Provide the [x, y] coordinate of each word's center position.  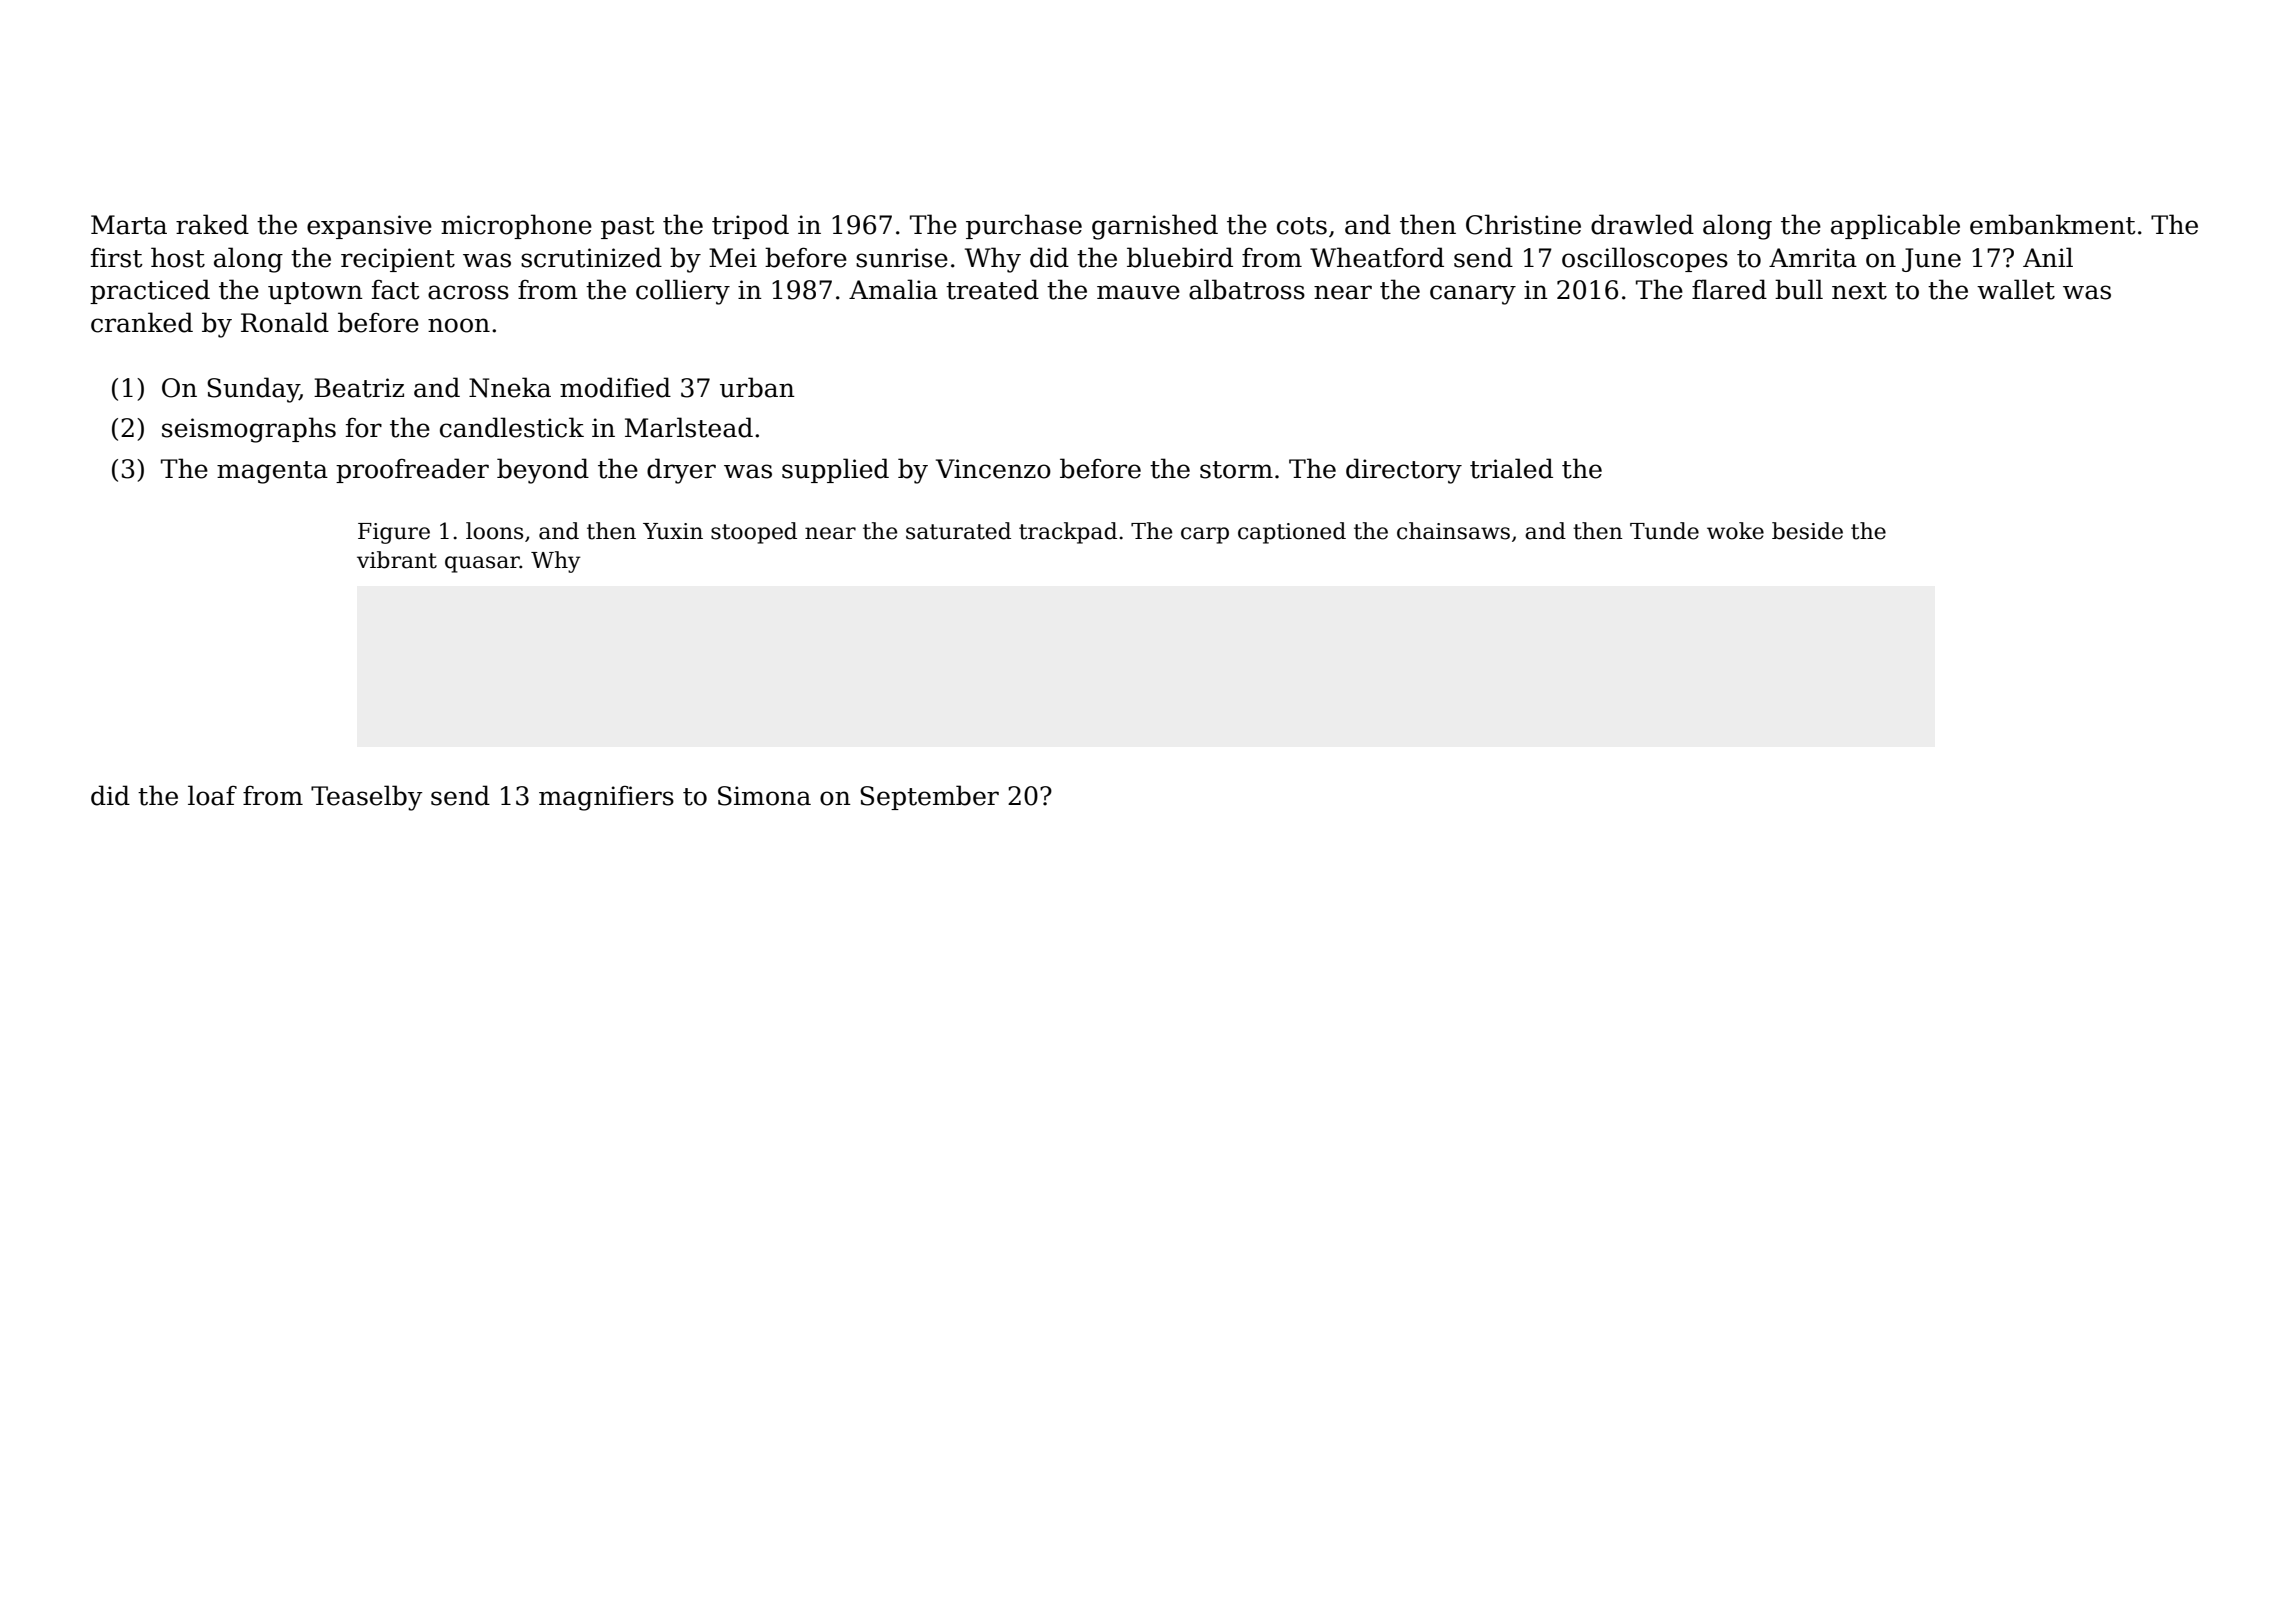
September [929, 797]
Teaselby [367, 798]
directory [1404, 471]
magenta [272, 472]
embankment [2053, 224]
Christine [1523, 224]
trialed [1511, 468]
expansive [369, 227]
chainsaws [1453, 531]
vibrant [397, 560]
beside [1807, 531]
